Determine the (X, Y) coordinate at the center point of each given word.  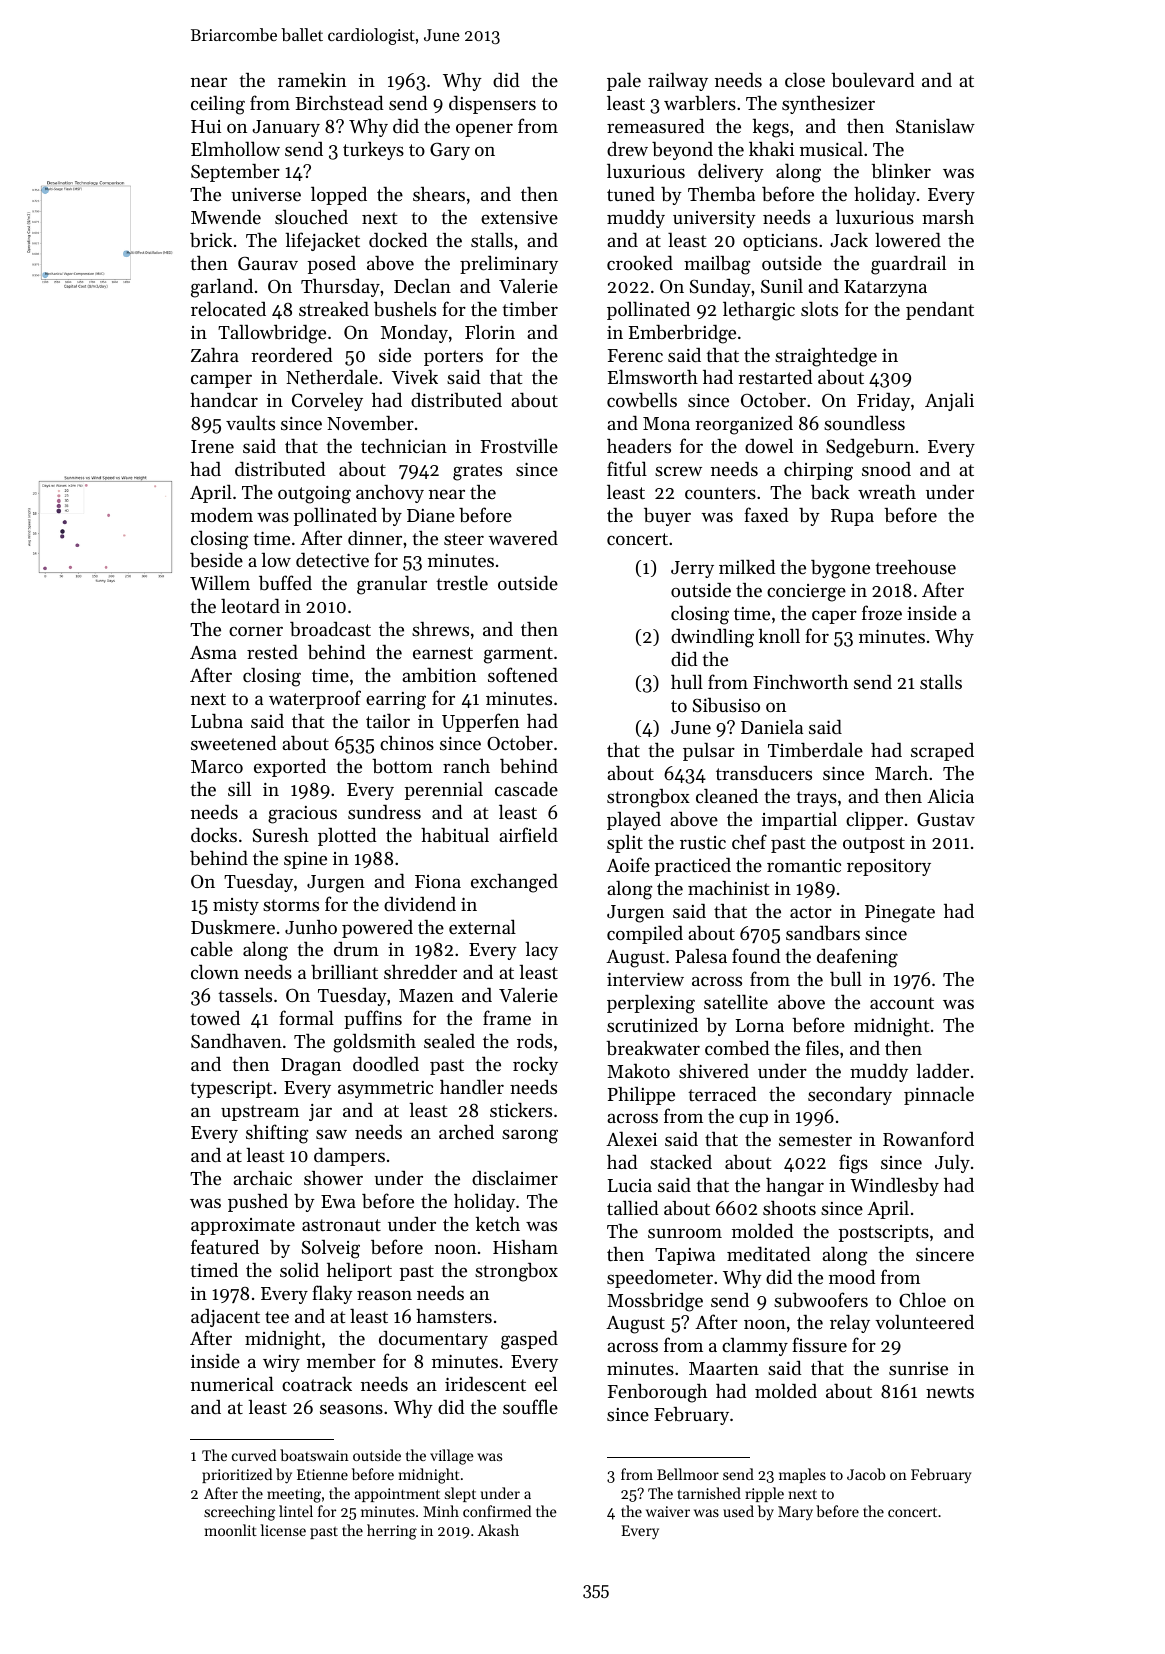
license (283, 1530)
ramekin (312, 79)
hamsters (454, 1316)
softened (523, 674)
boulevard (873, 80)
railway (678, 82)
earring (396, 701)
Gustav (946, 820)
